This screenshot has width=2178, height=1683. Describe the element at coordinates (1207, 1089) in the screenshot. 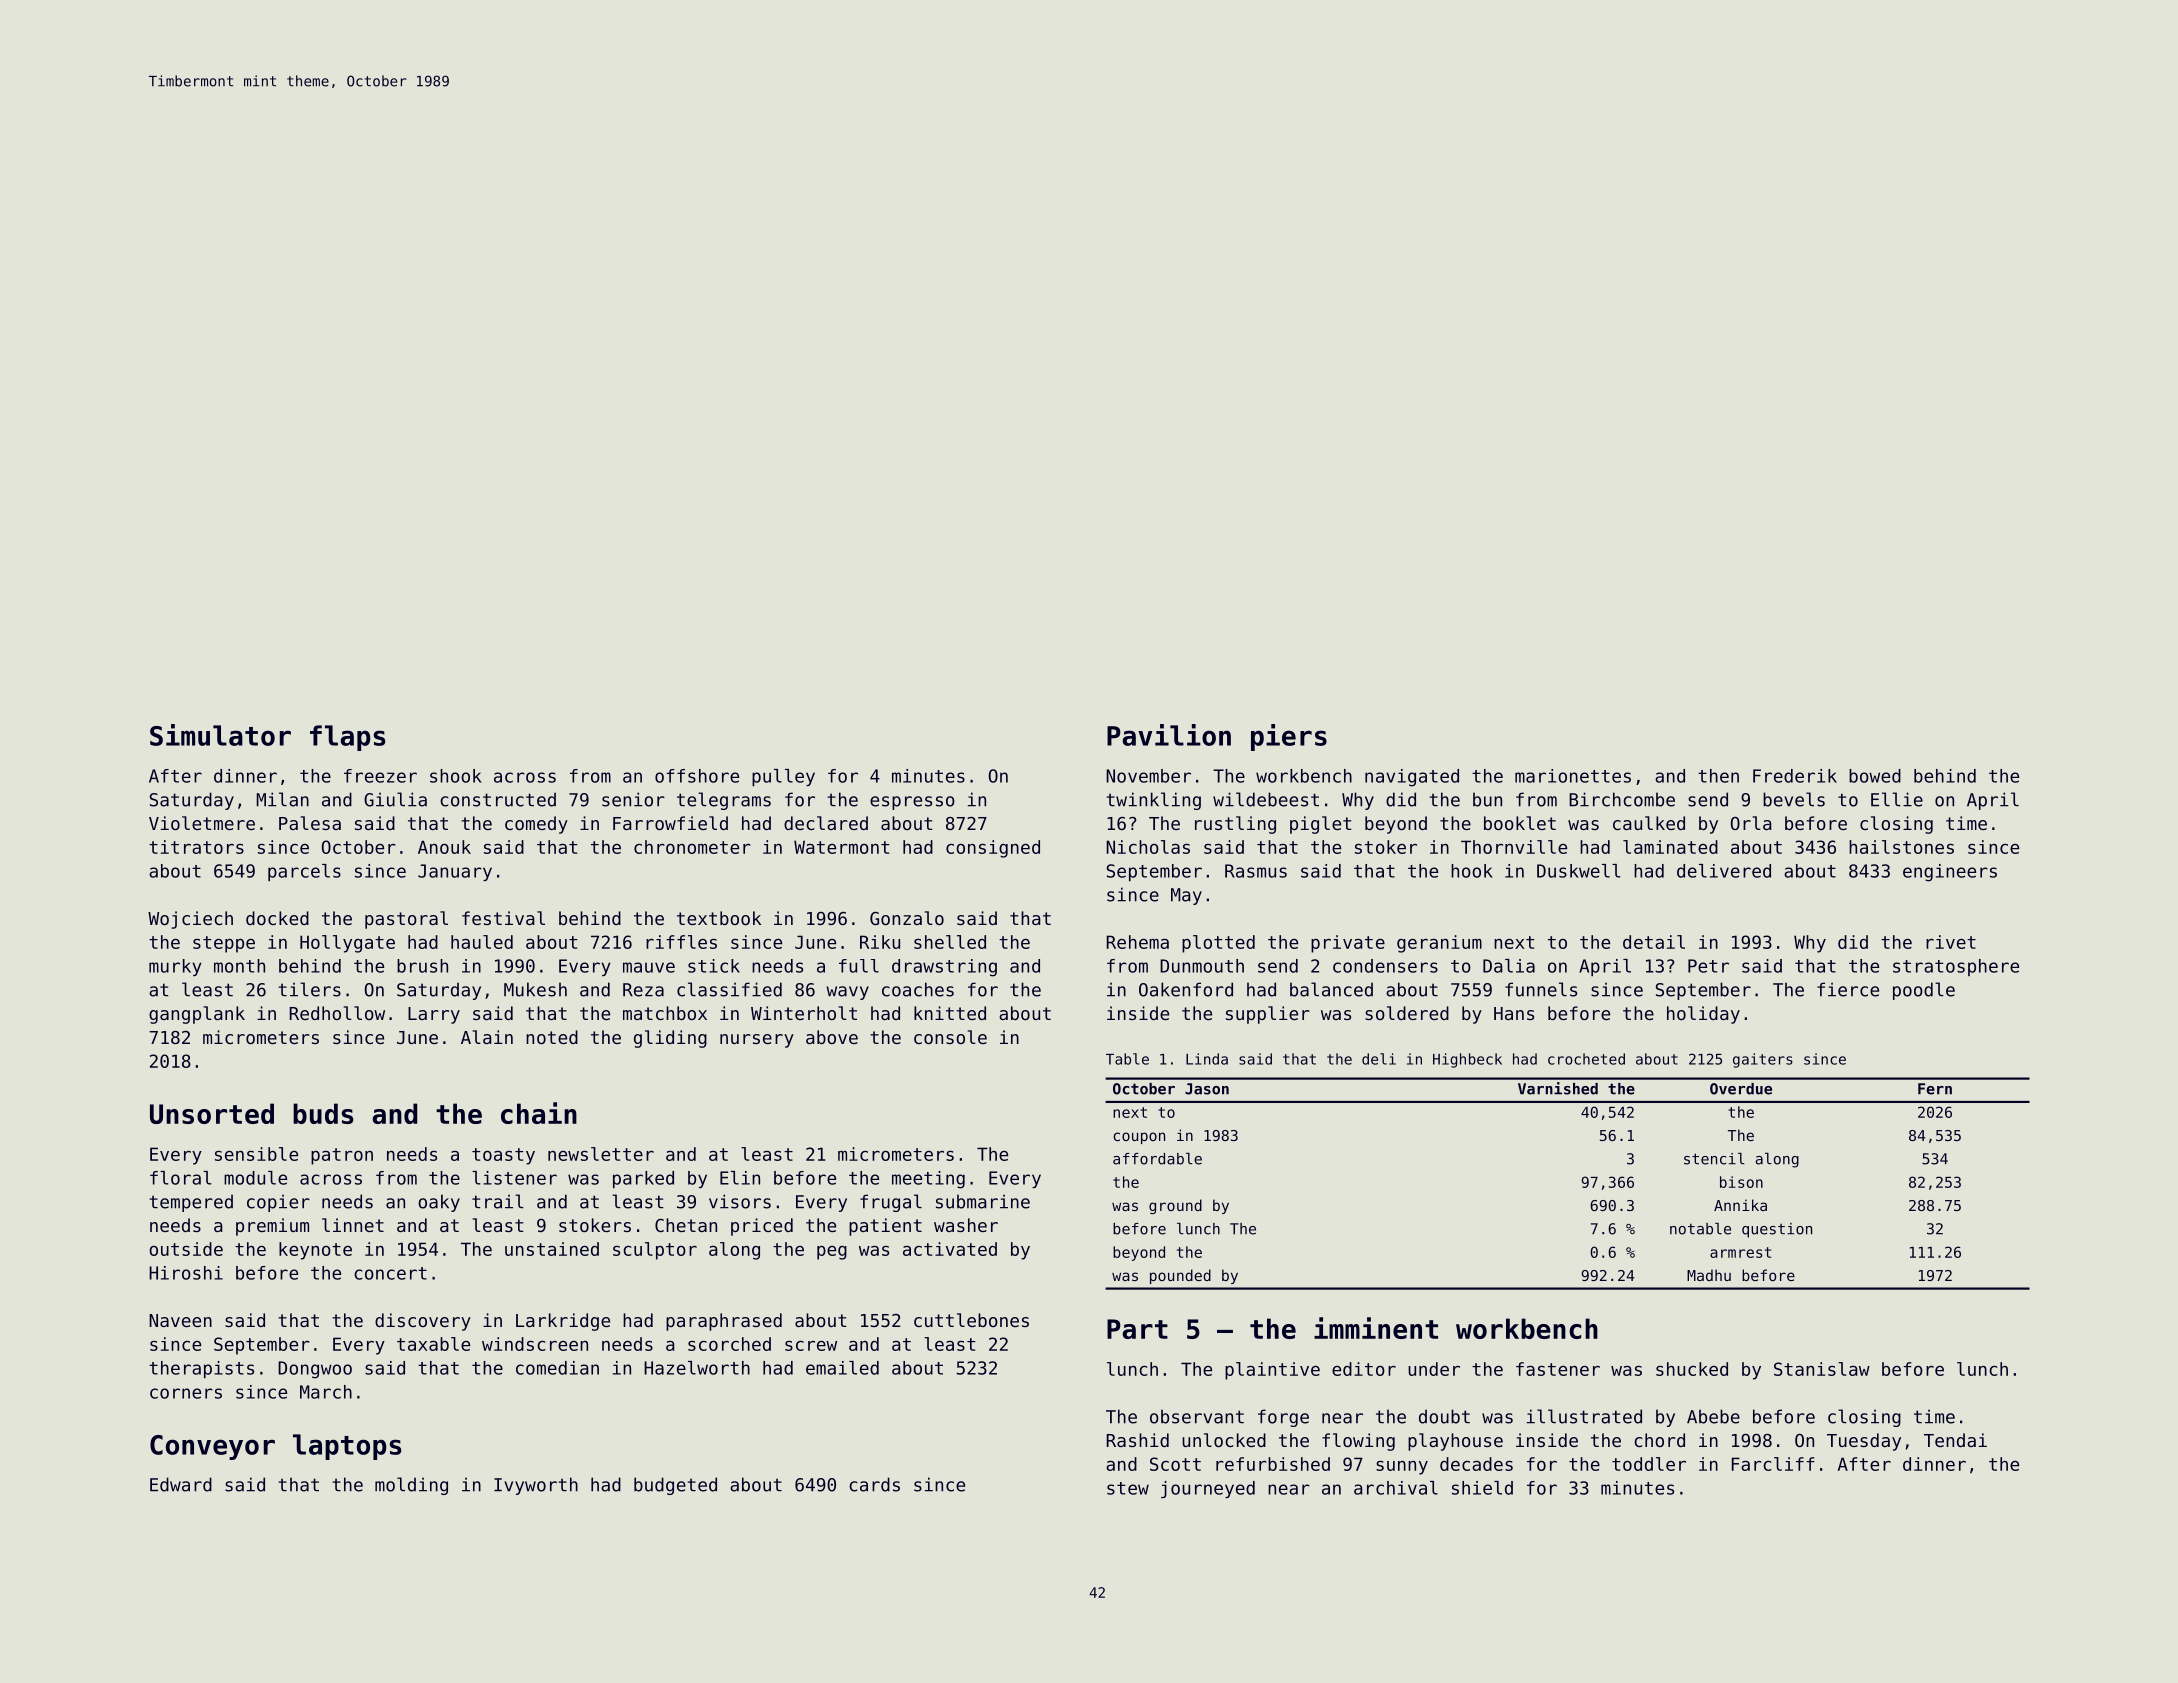

I see `Jason` at that location.
